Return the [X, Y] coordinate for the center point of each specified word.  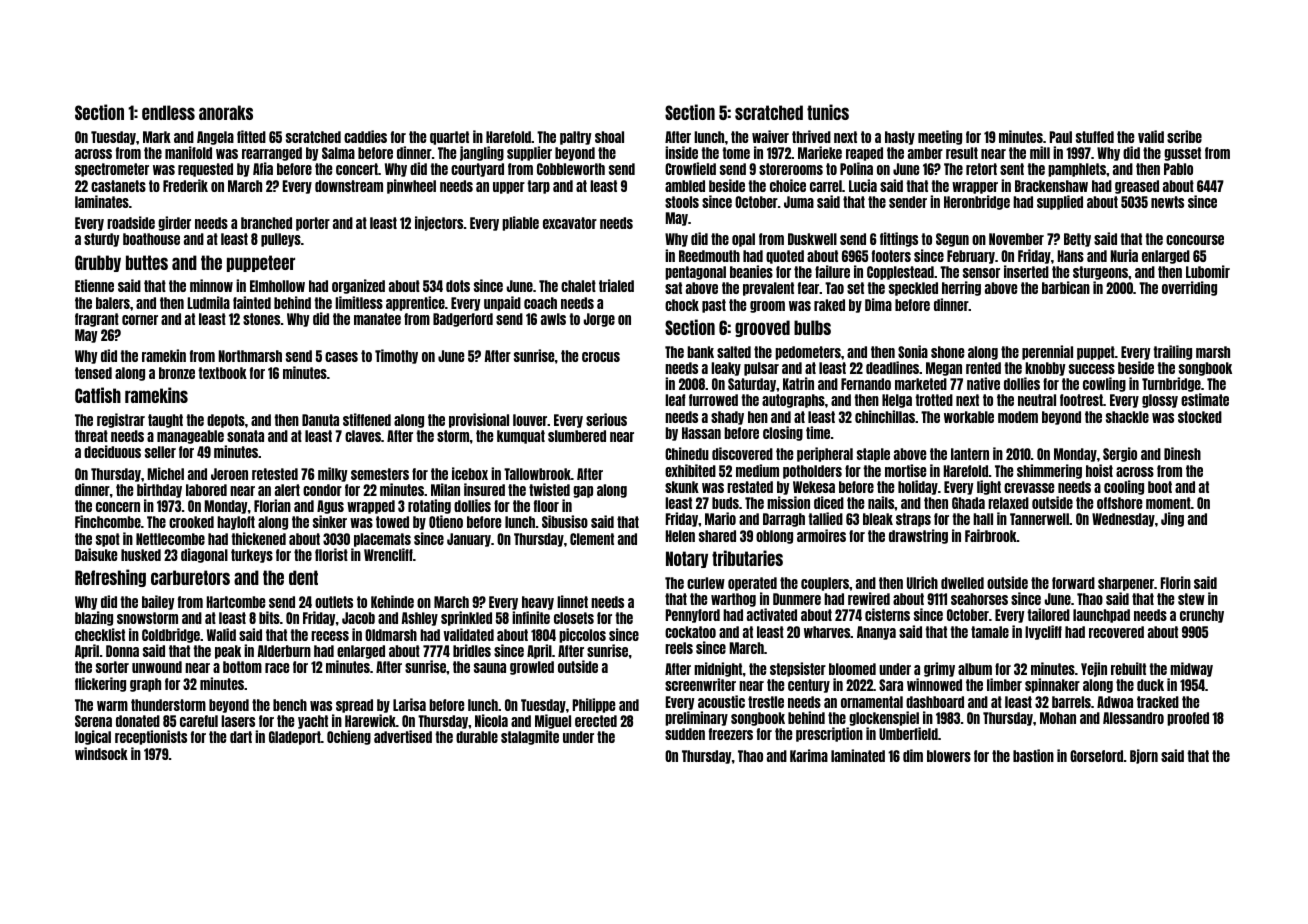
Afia [263, 168]
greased [1137, 187]
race [277, 668]
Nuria [1124, 255]
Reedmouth [709, 256]
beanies [751, 271]
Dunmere [797, 599]
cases [341, 357]
